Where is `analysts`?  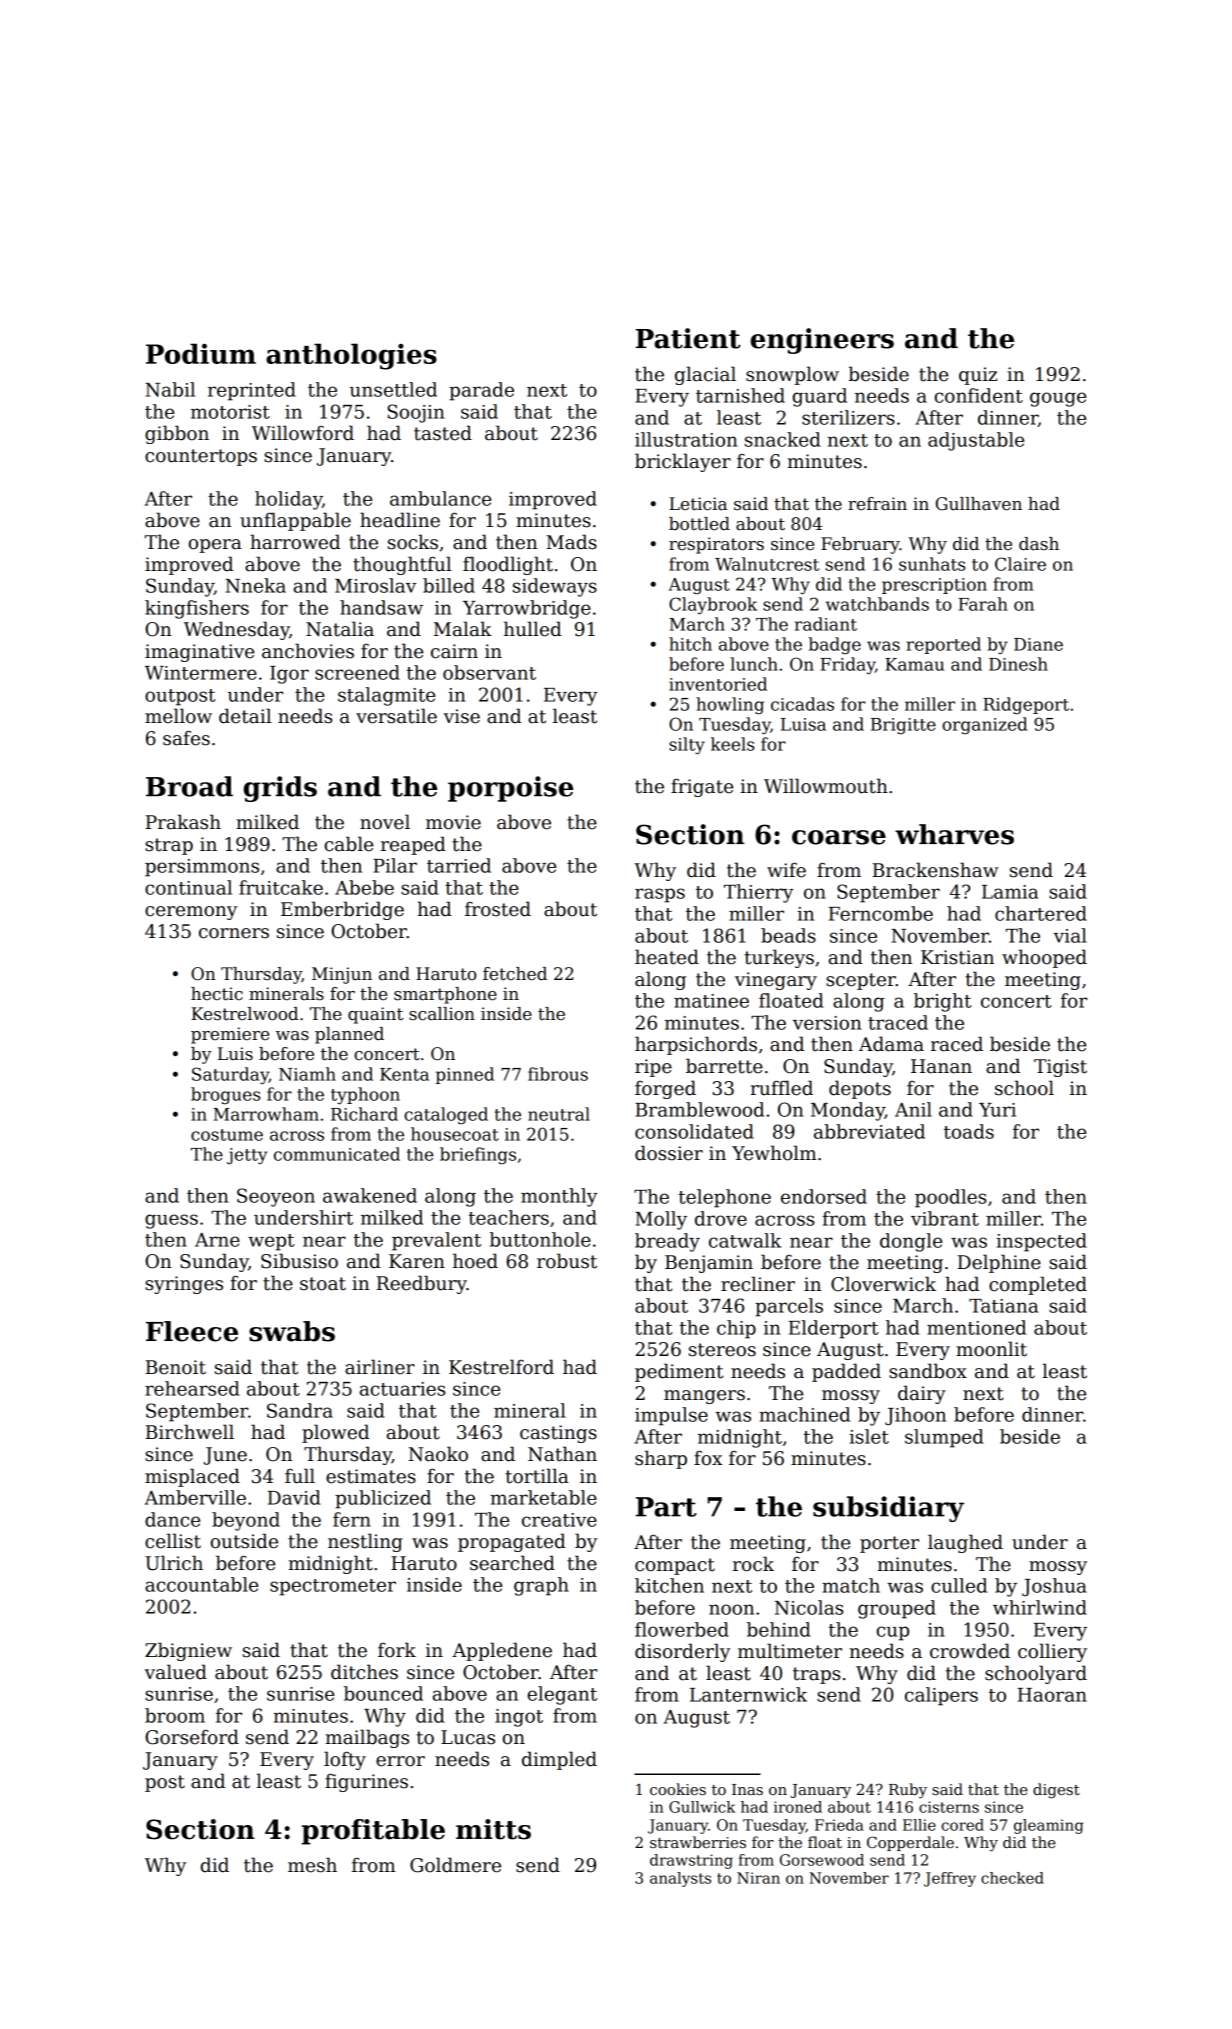
analysts is located at coordinates (680, 1879).
